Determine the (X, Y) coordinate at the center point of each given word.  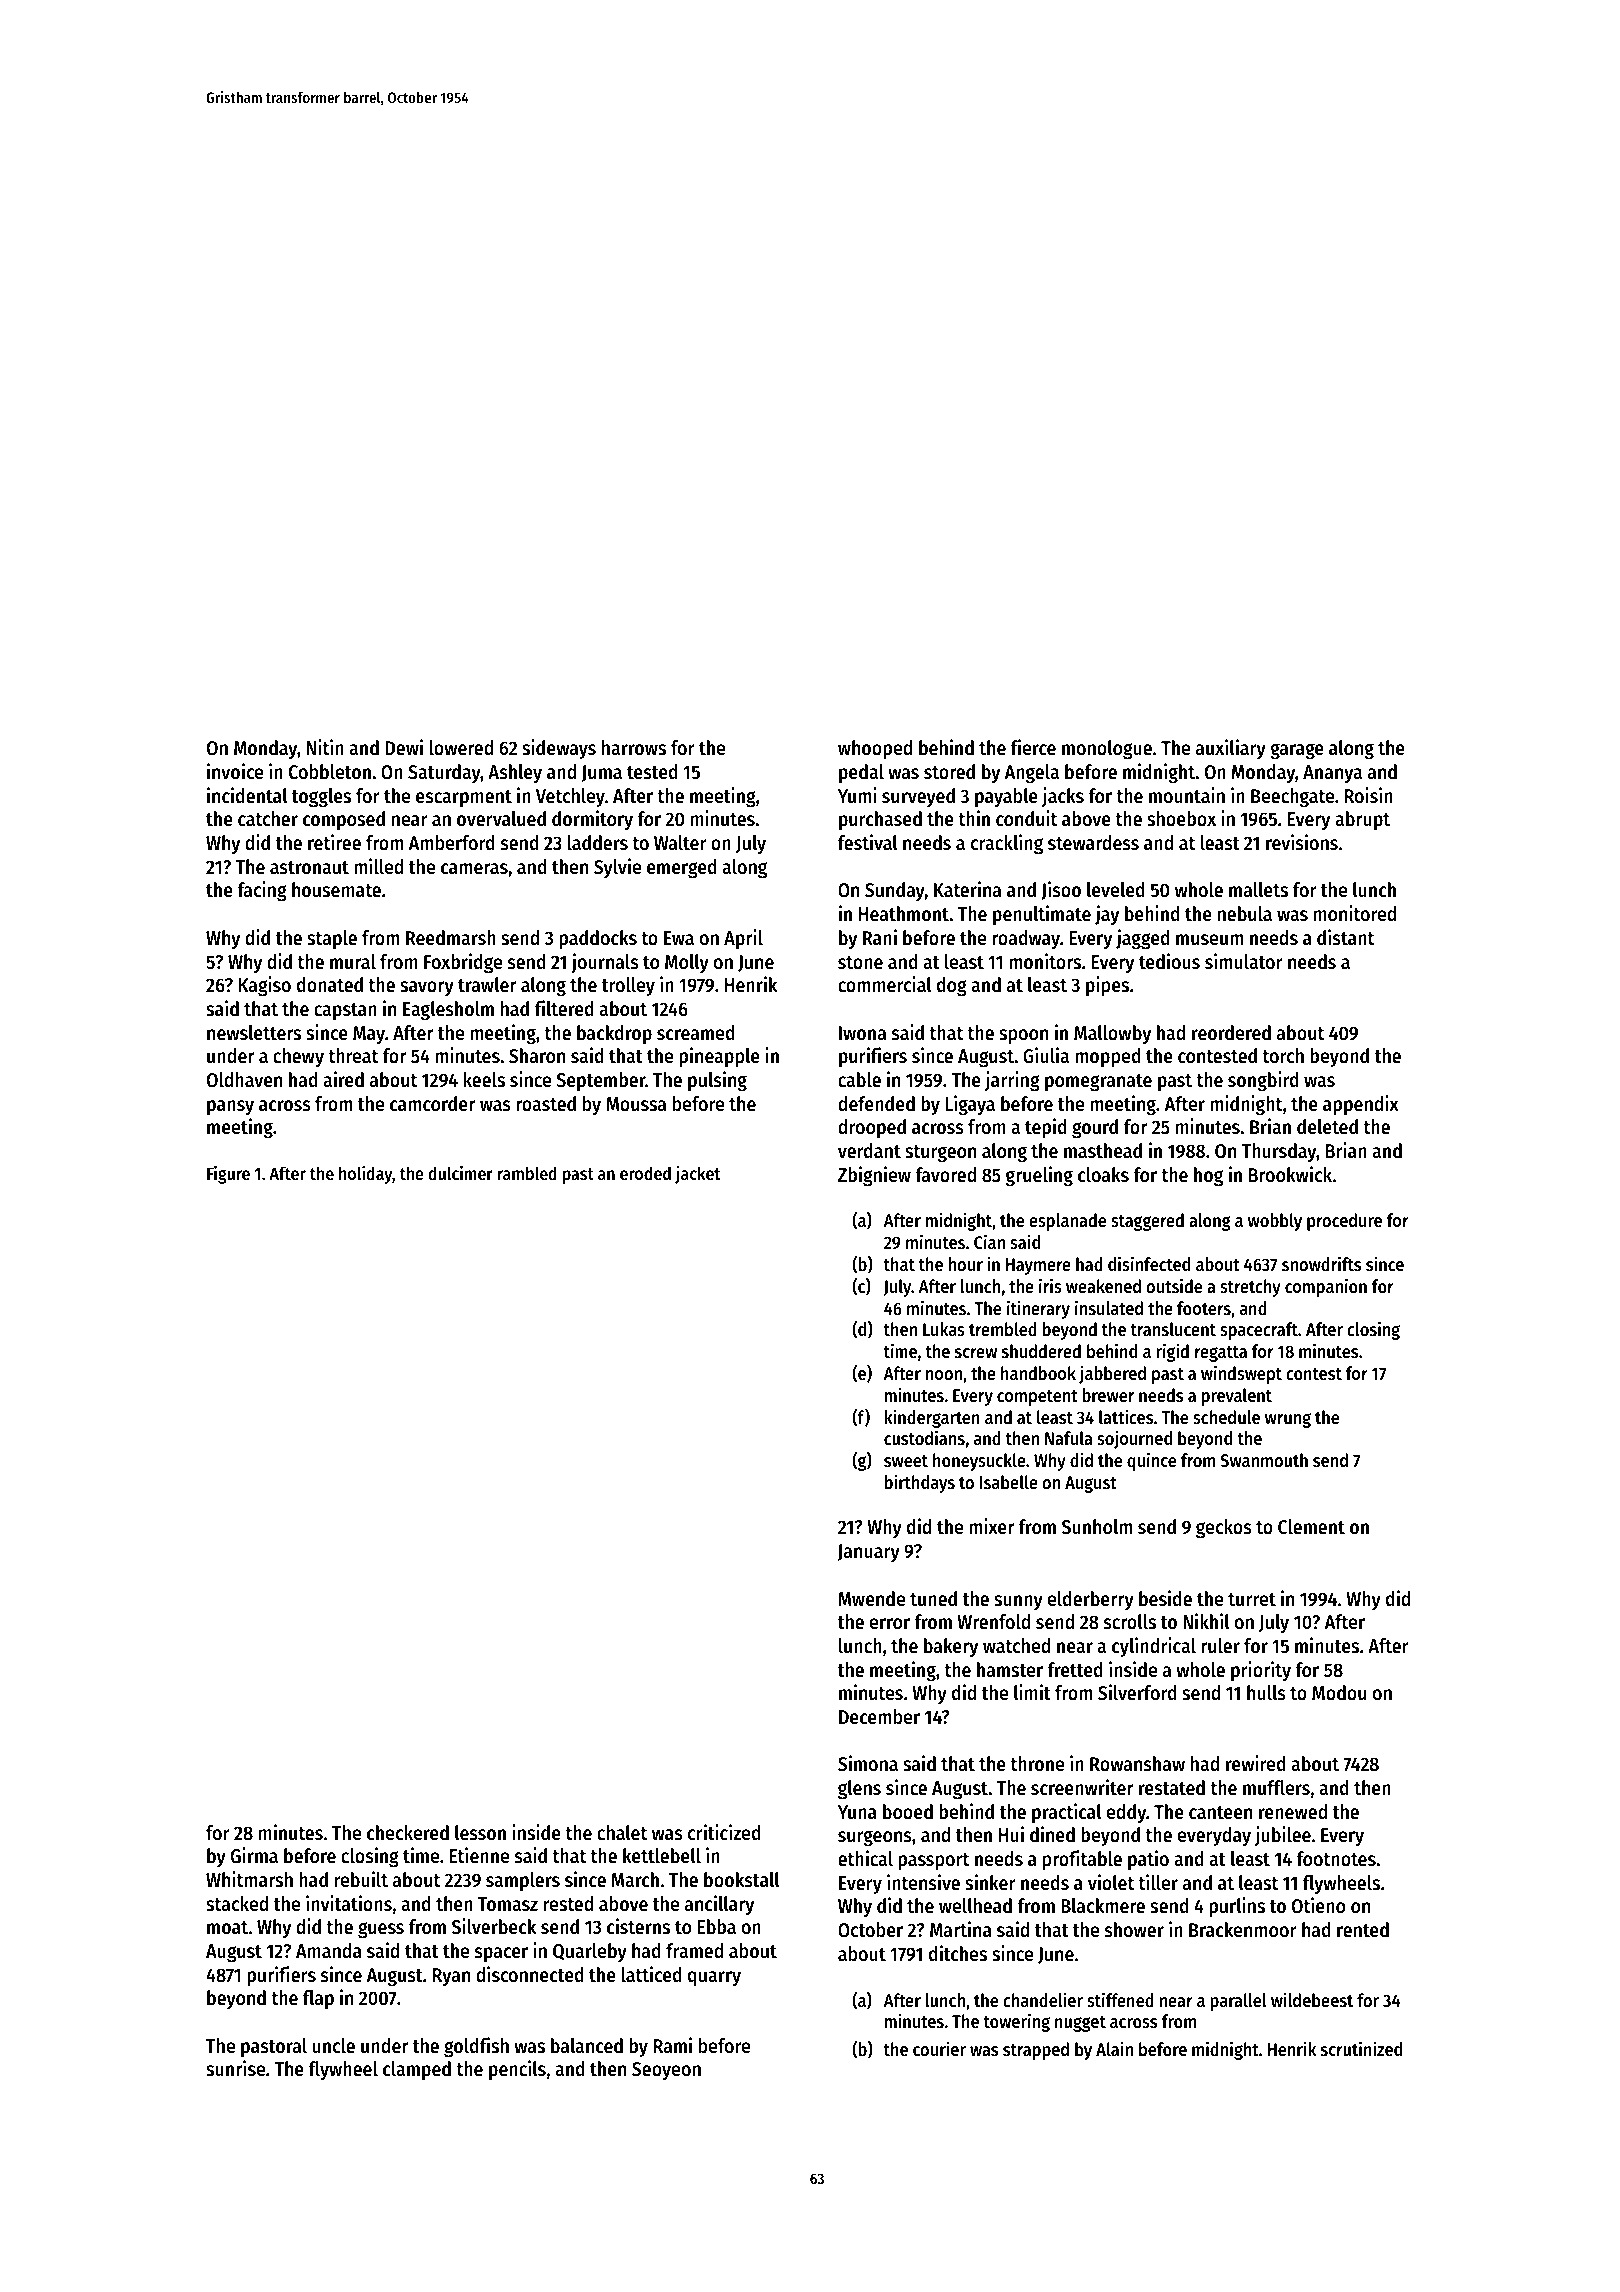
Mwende (871, 1599)
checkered (408, 1833)
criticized (724, 1832)
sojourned (1134, 1439)
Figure (228, 1175)
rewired (1256, 1763)
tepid (1046, 1128)
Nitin (325, 747)
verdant (869, 1151)
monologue (1107, 750)
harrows (634, 748)
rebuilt (361, 1879)
